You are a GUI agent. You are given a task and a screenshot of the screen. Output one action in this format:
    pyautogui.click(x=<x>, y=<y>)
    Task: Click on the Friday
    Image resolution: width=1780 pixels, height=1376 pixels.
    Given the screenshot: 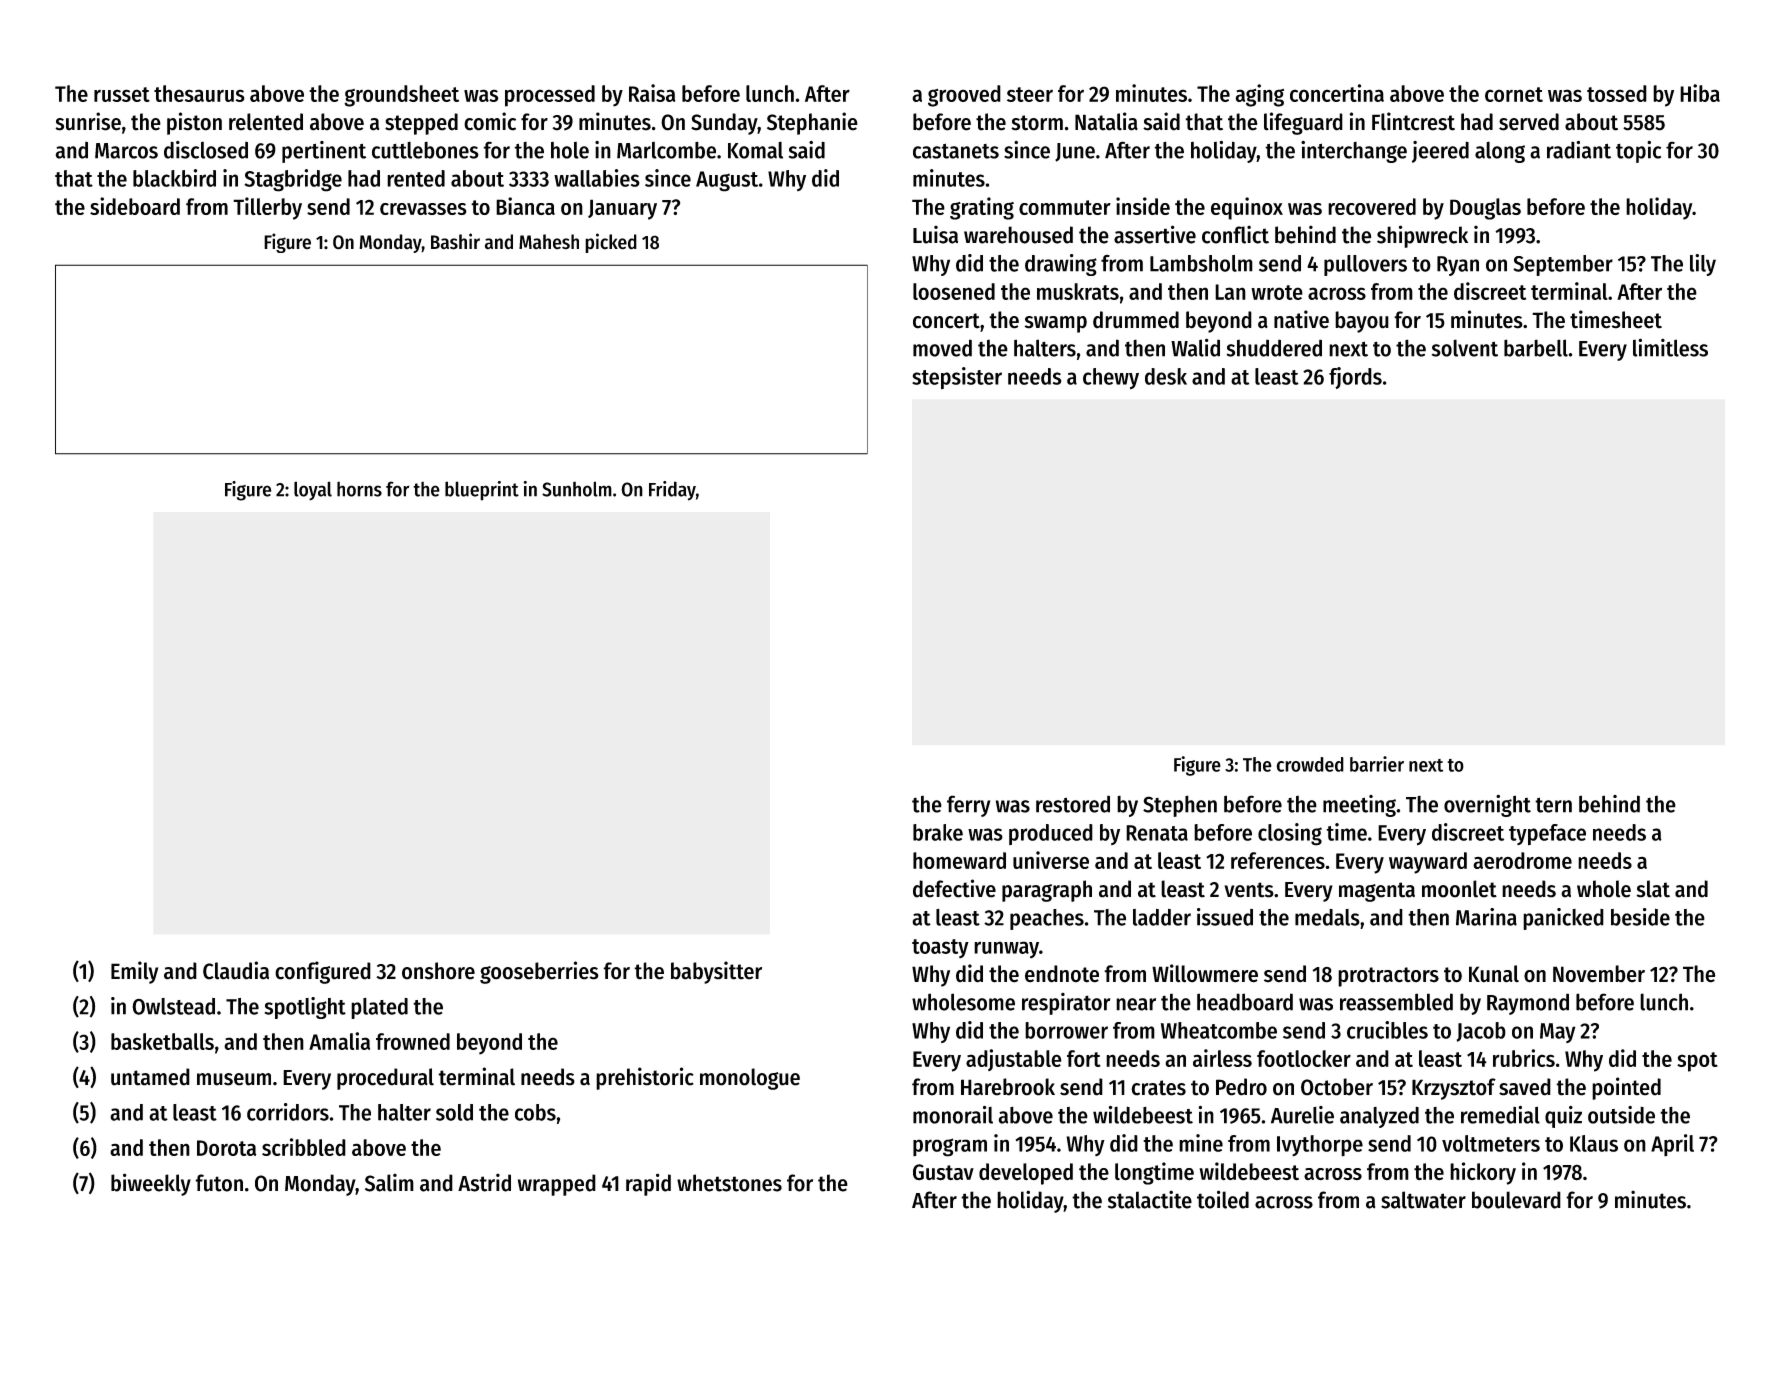 What is the action you would take?
    pyautogui.click(x=672, y=491)
